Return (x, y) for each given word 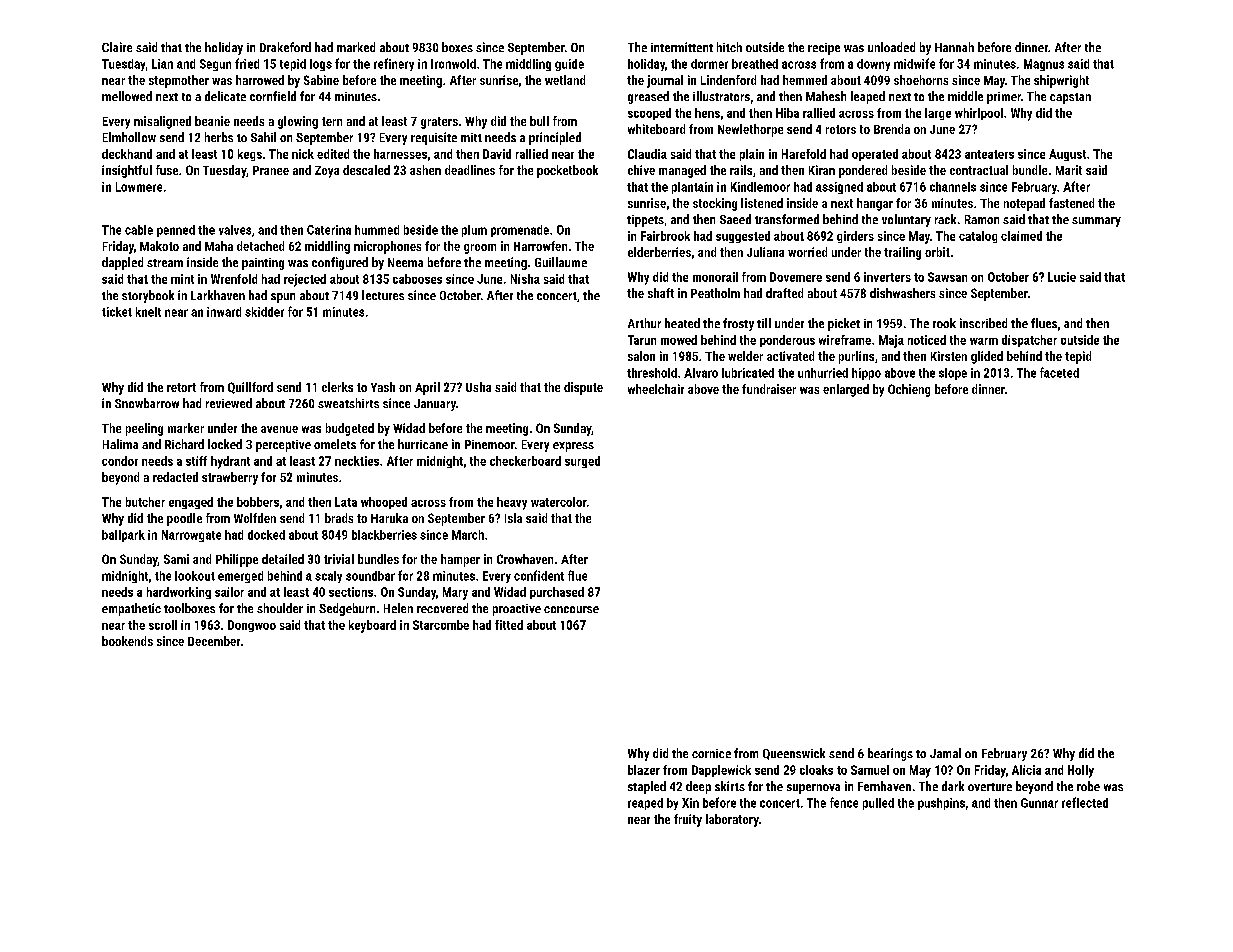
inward (224, 312)
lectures (383, 295)
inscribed (983, 323)
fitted (509, 625)
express (573, 447)
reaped (645, 804)
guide (569, 65)
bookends (127, 641)
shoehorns (921, 80)
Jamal (945, 753)
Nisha (525, 279)
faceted (1059, 372)
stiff (196, 461)
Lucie (1062, 277)
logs (321, 65)
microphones (387, 247)
